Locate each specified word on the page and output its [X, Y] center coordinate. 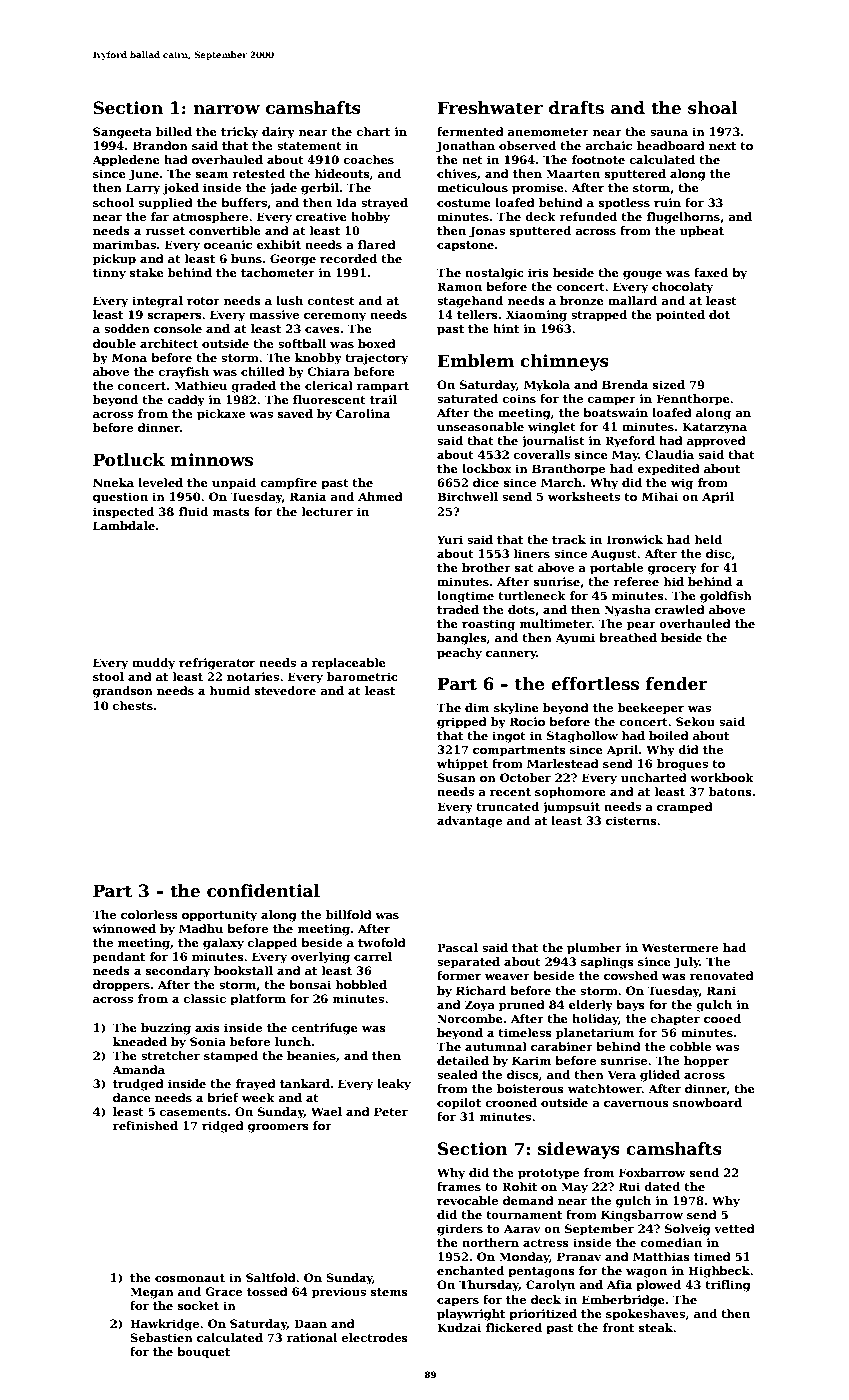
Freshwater [490, 108]
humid [229, 690]
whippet [462, 765]
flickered [513, 1327]
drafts [576, 108]
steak [656, 1327]
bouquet [203, 1353]
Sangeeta [122, 133]
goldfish [726, 597]
